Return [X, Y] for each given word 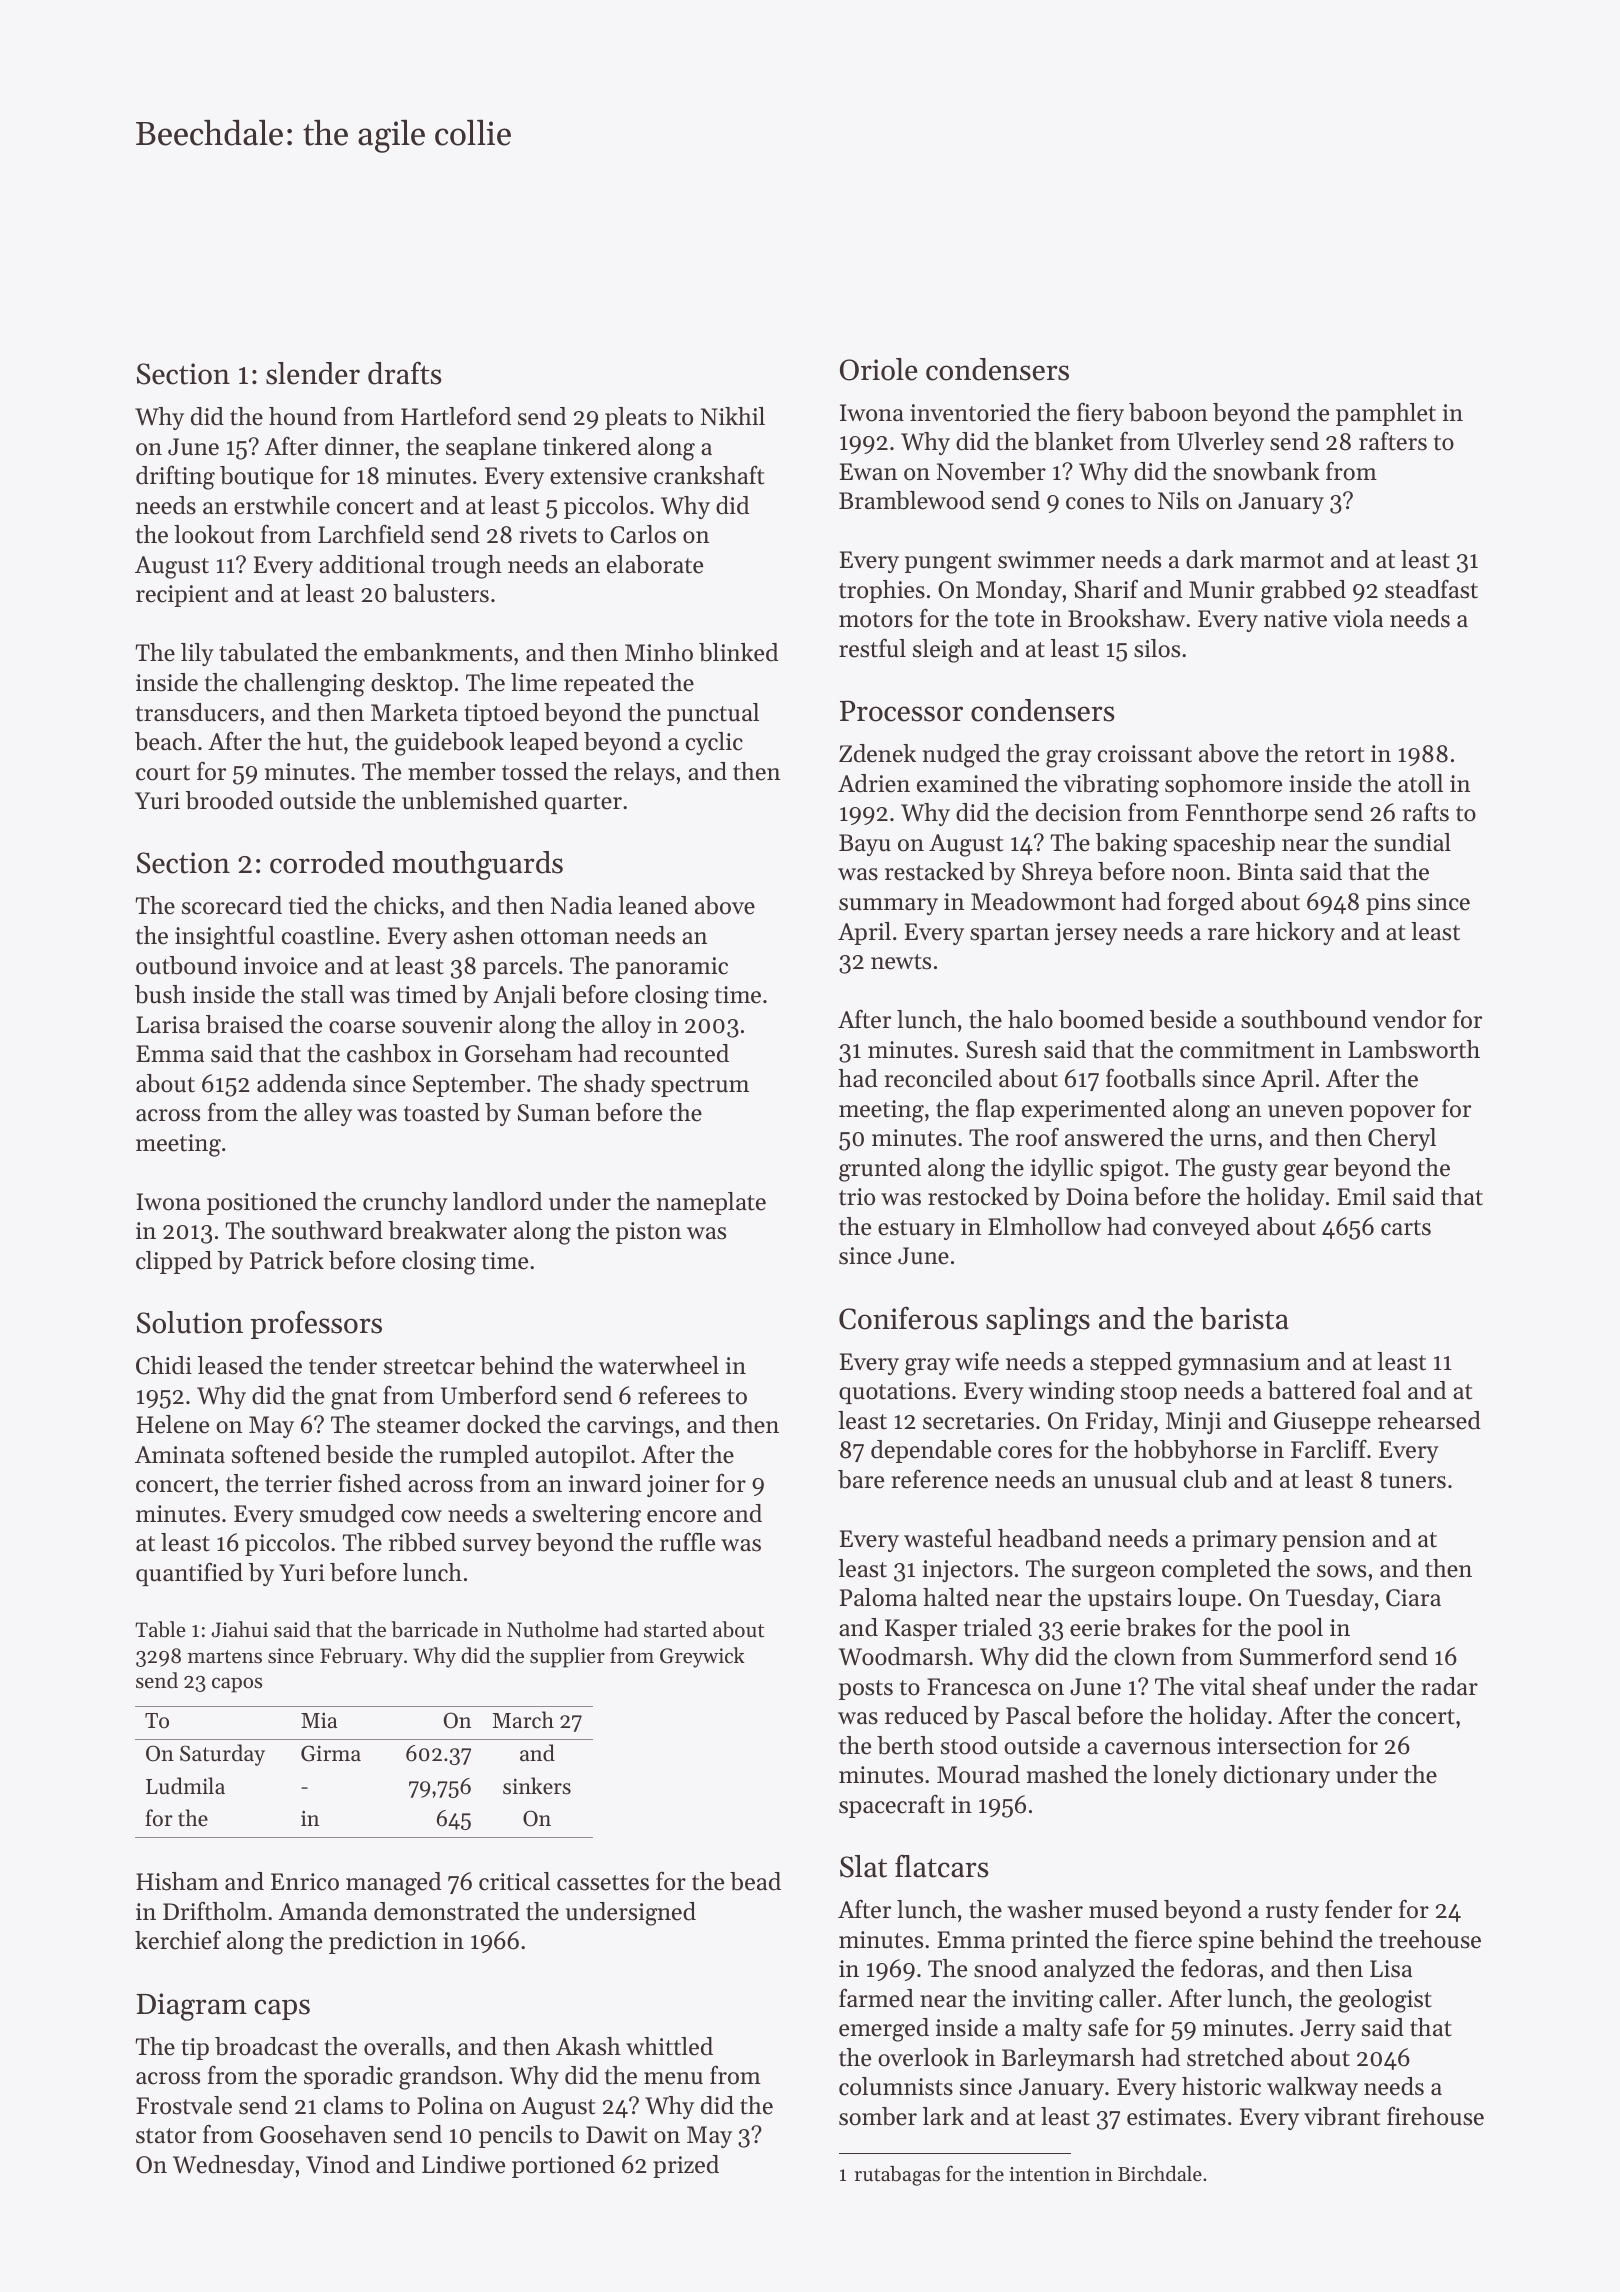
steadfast [1431, 589]
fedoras [1219, 1968]
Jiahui [240, 1629]
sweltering [587, 1516]
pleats [636, 418]
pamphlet [1386, 414]
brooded [229, 800]
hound [303, 416]
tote [1014, 620]
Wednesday [234, 2166]
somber [878, 2116]
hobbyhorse [1195, 1451]
